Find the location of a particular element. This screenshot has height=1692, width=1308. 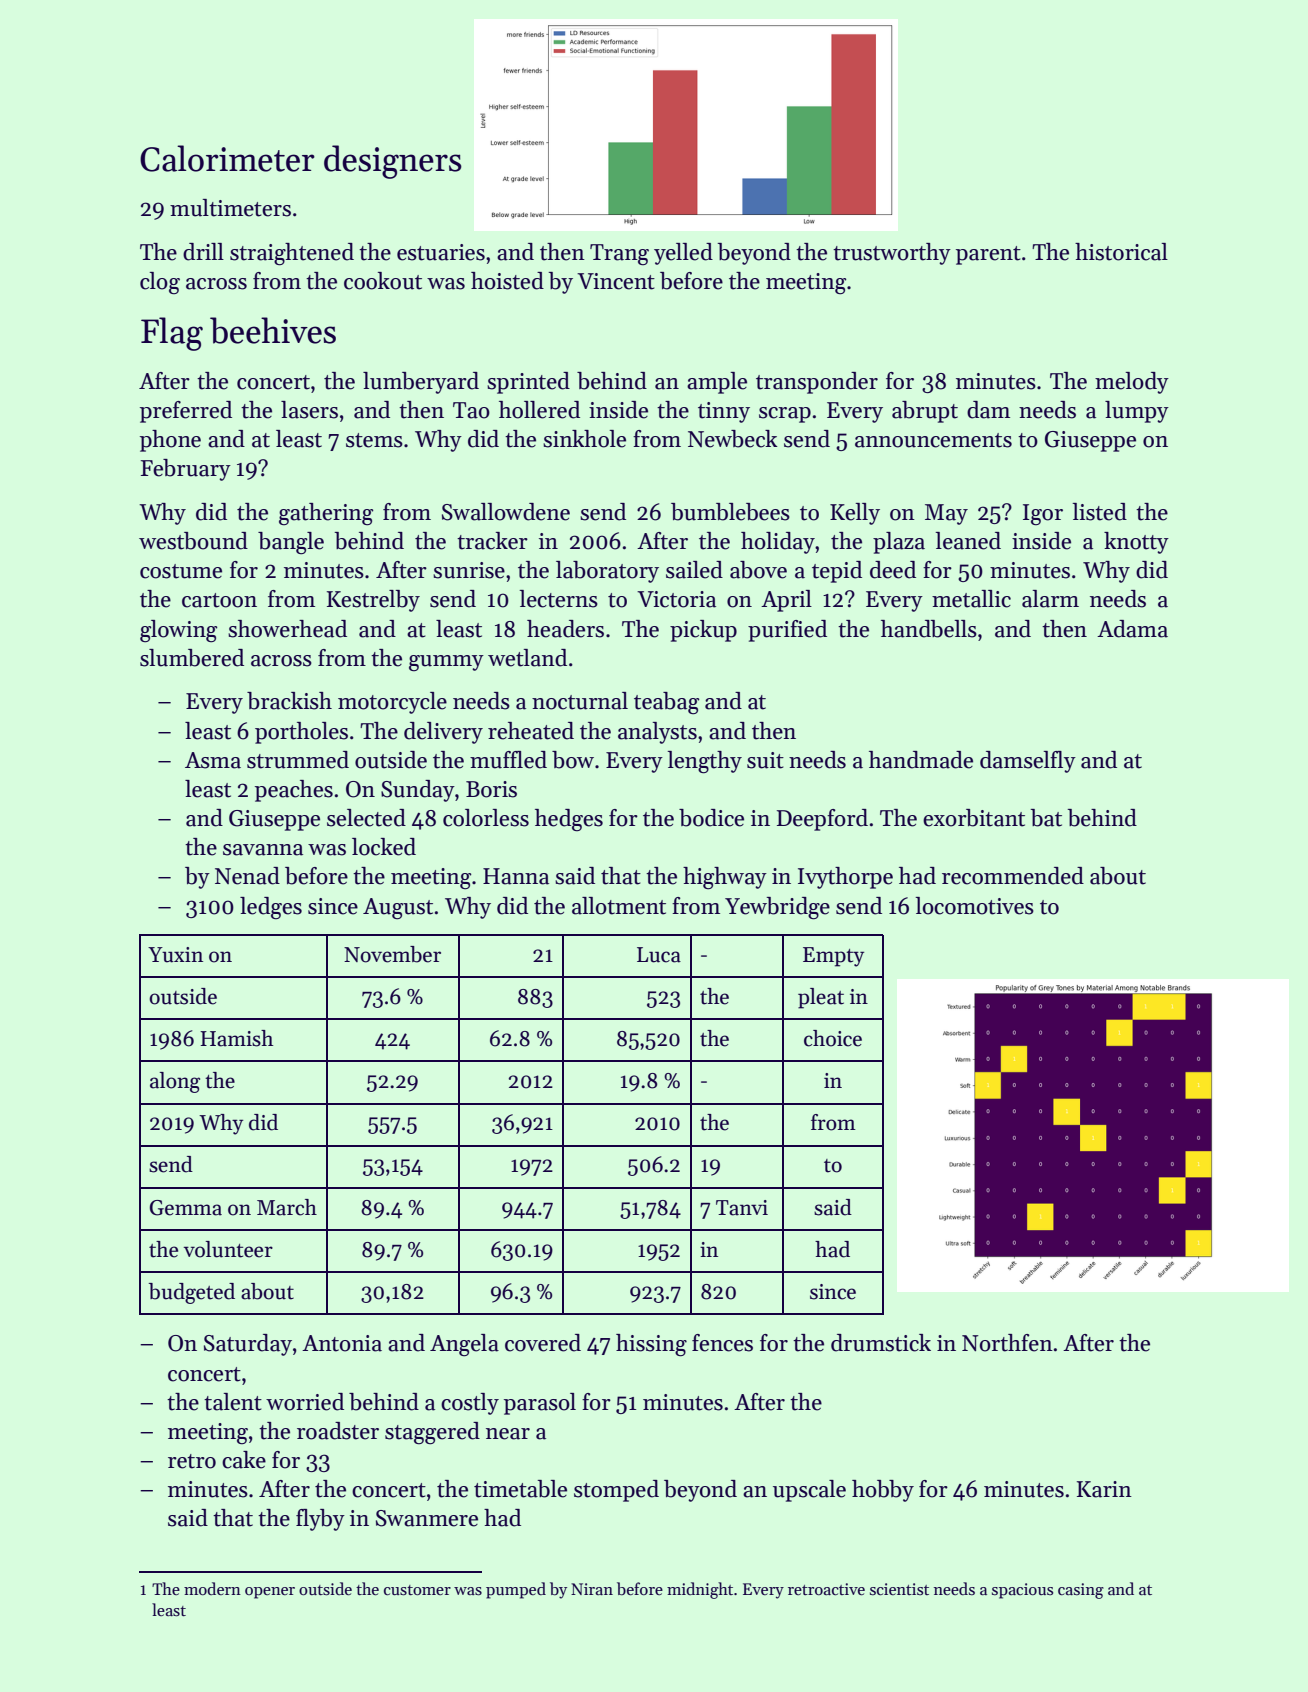

suit is located at coordinates (765, 760).
